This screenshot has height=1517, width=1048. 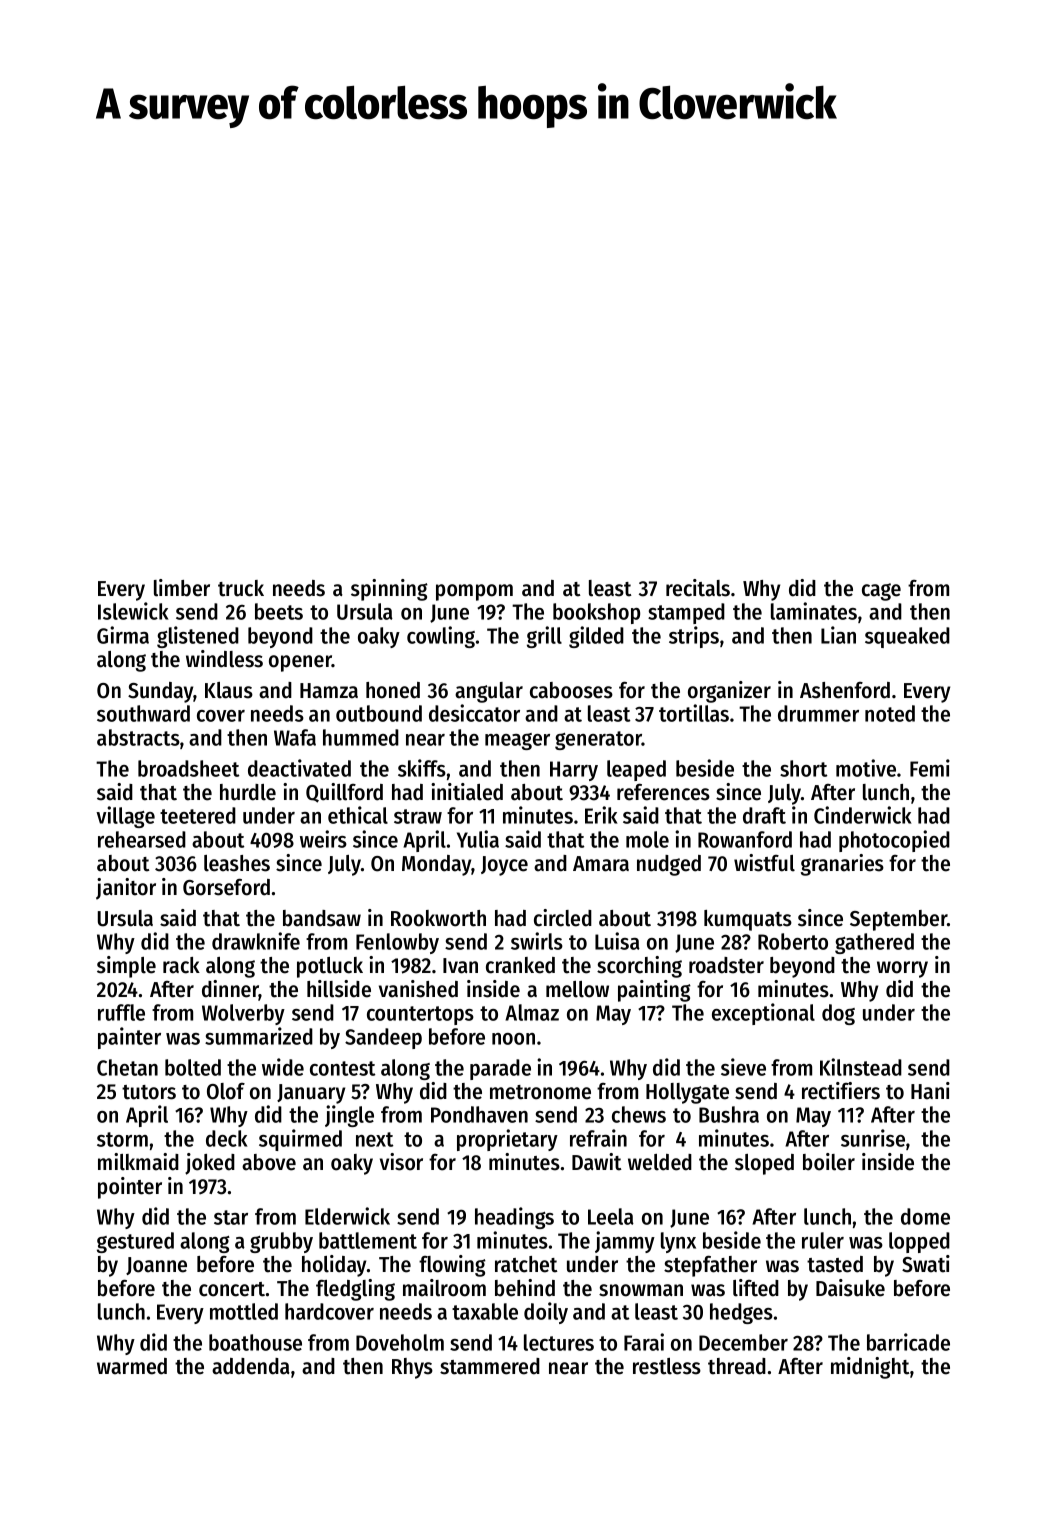 What do you see at coordinates (389, 590) in the screenshot?
I see `spinning` at bounding box center [389, 590].
